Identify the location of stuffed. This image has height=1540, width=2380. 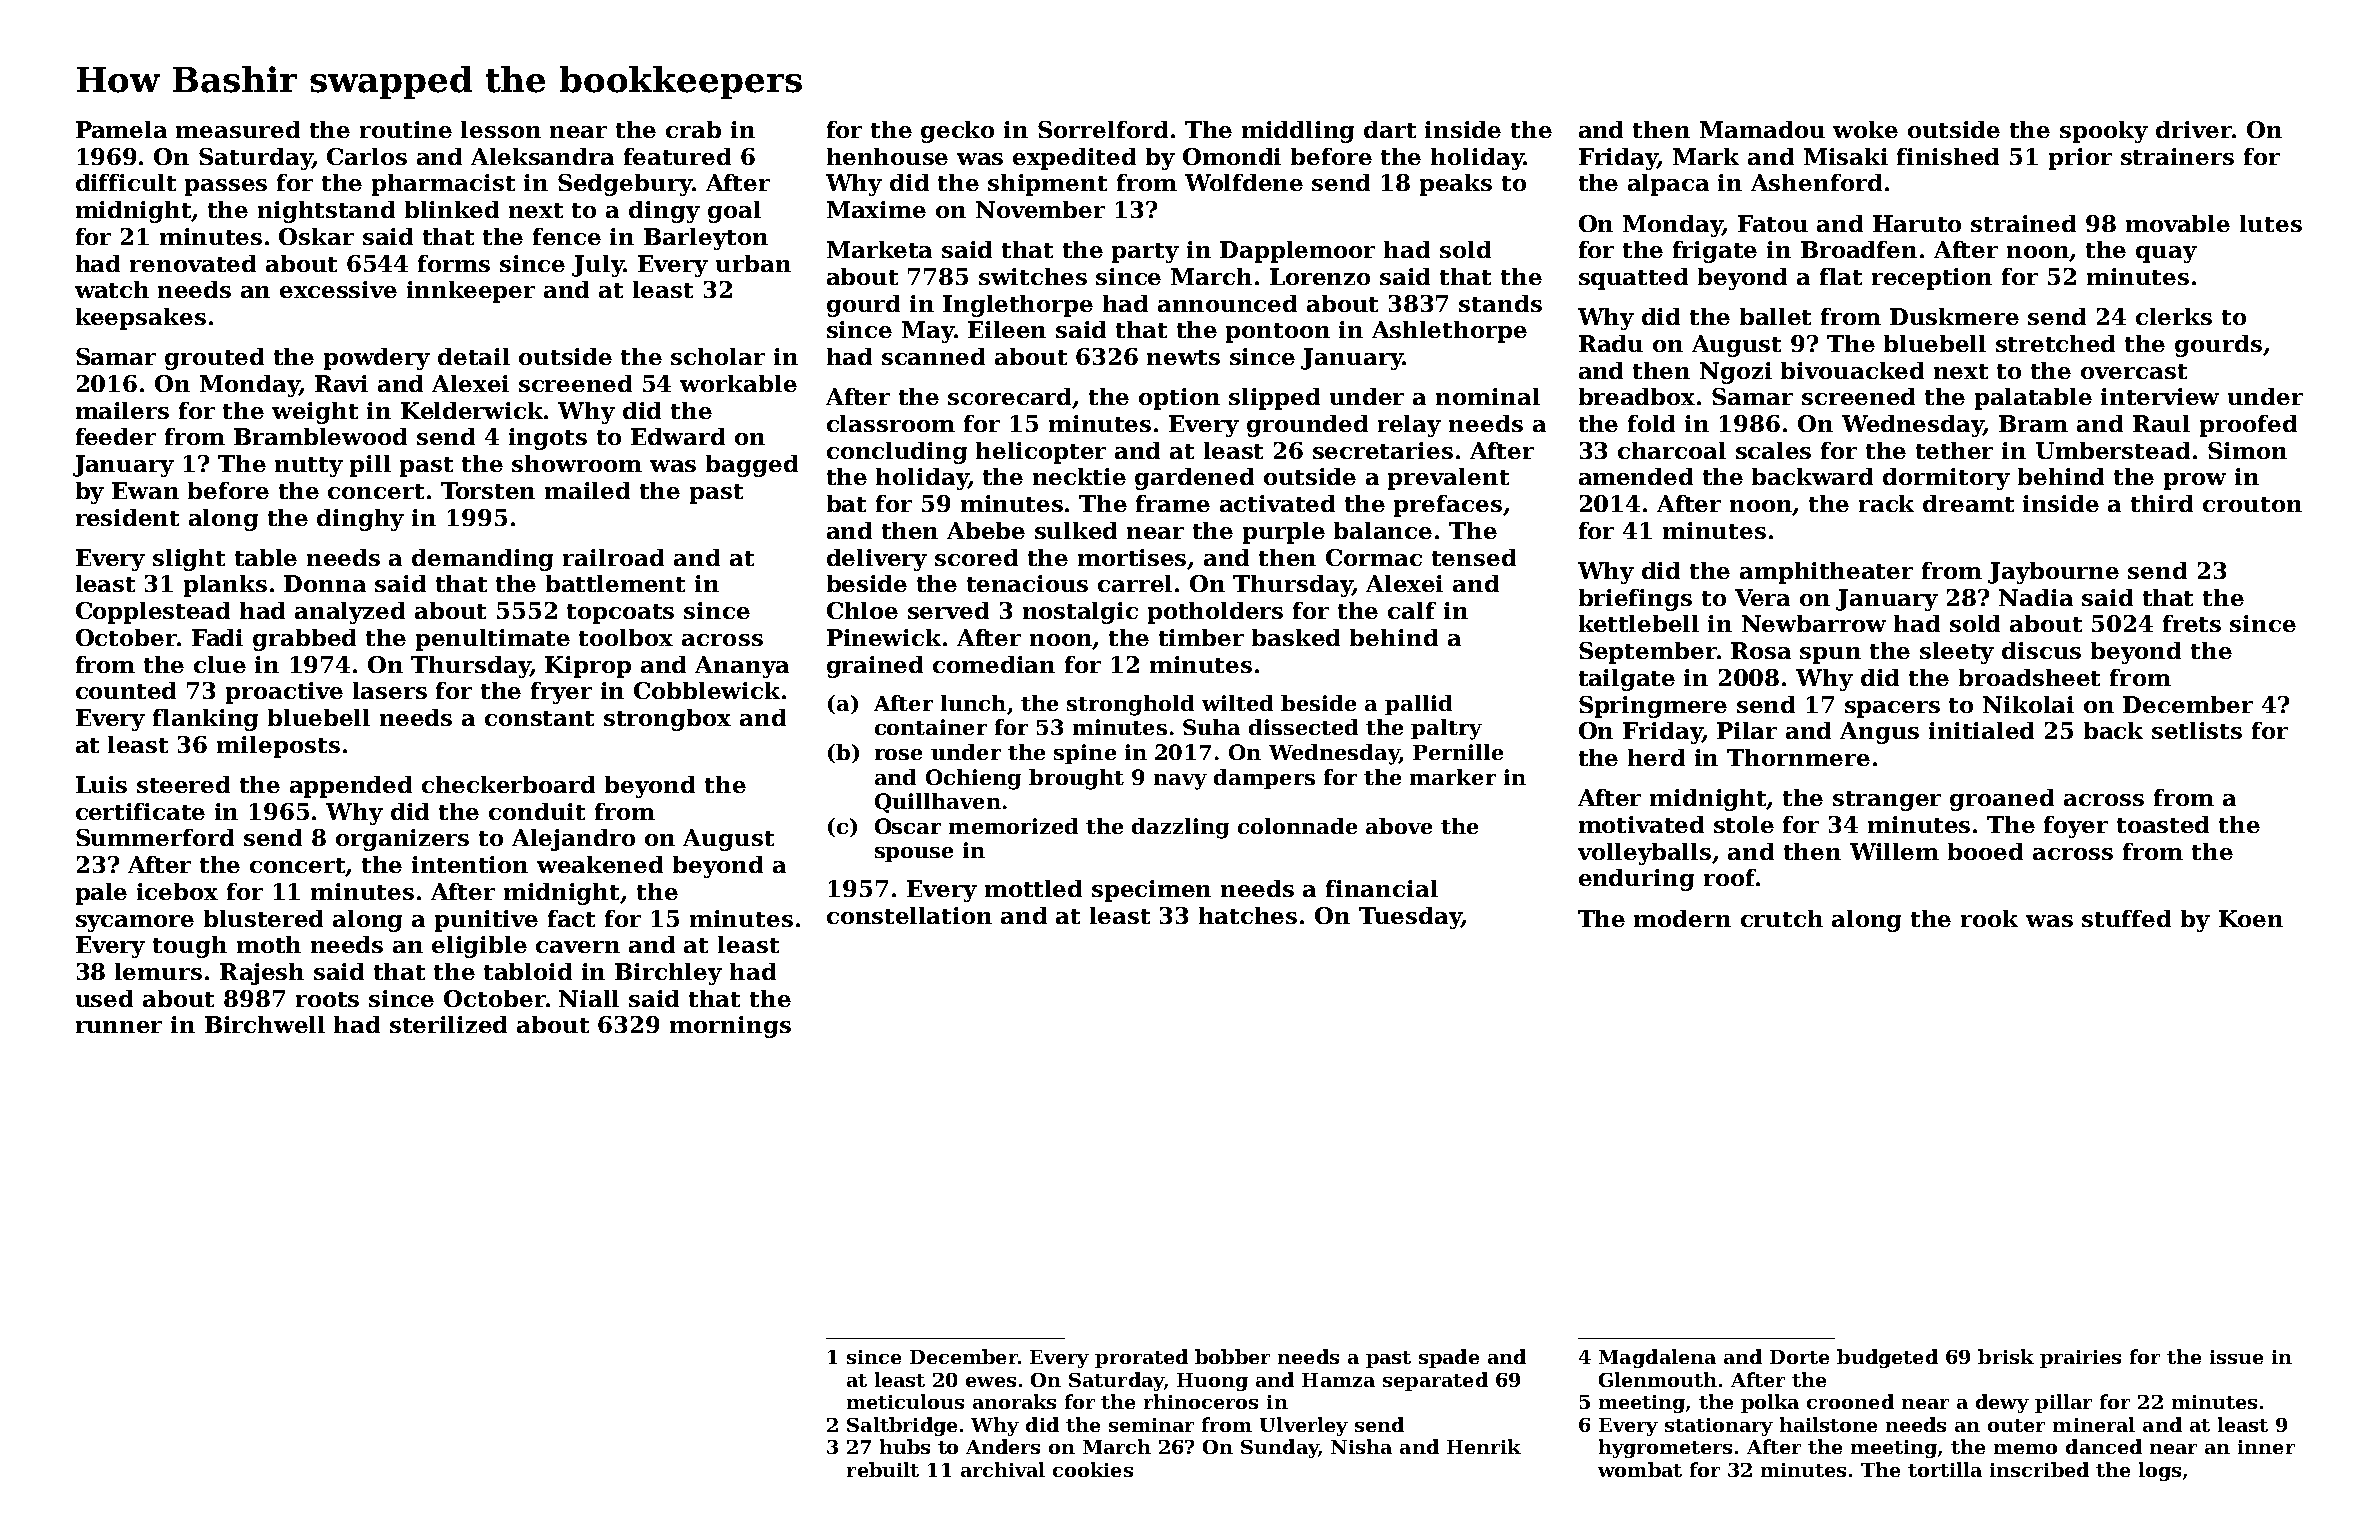
(2126, 918).
